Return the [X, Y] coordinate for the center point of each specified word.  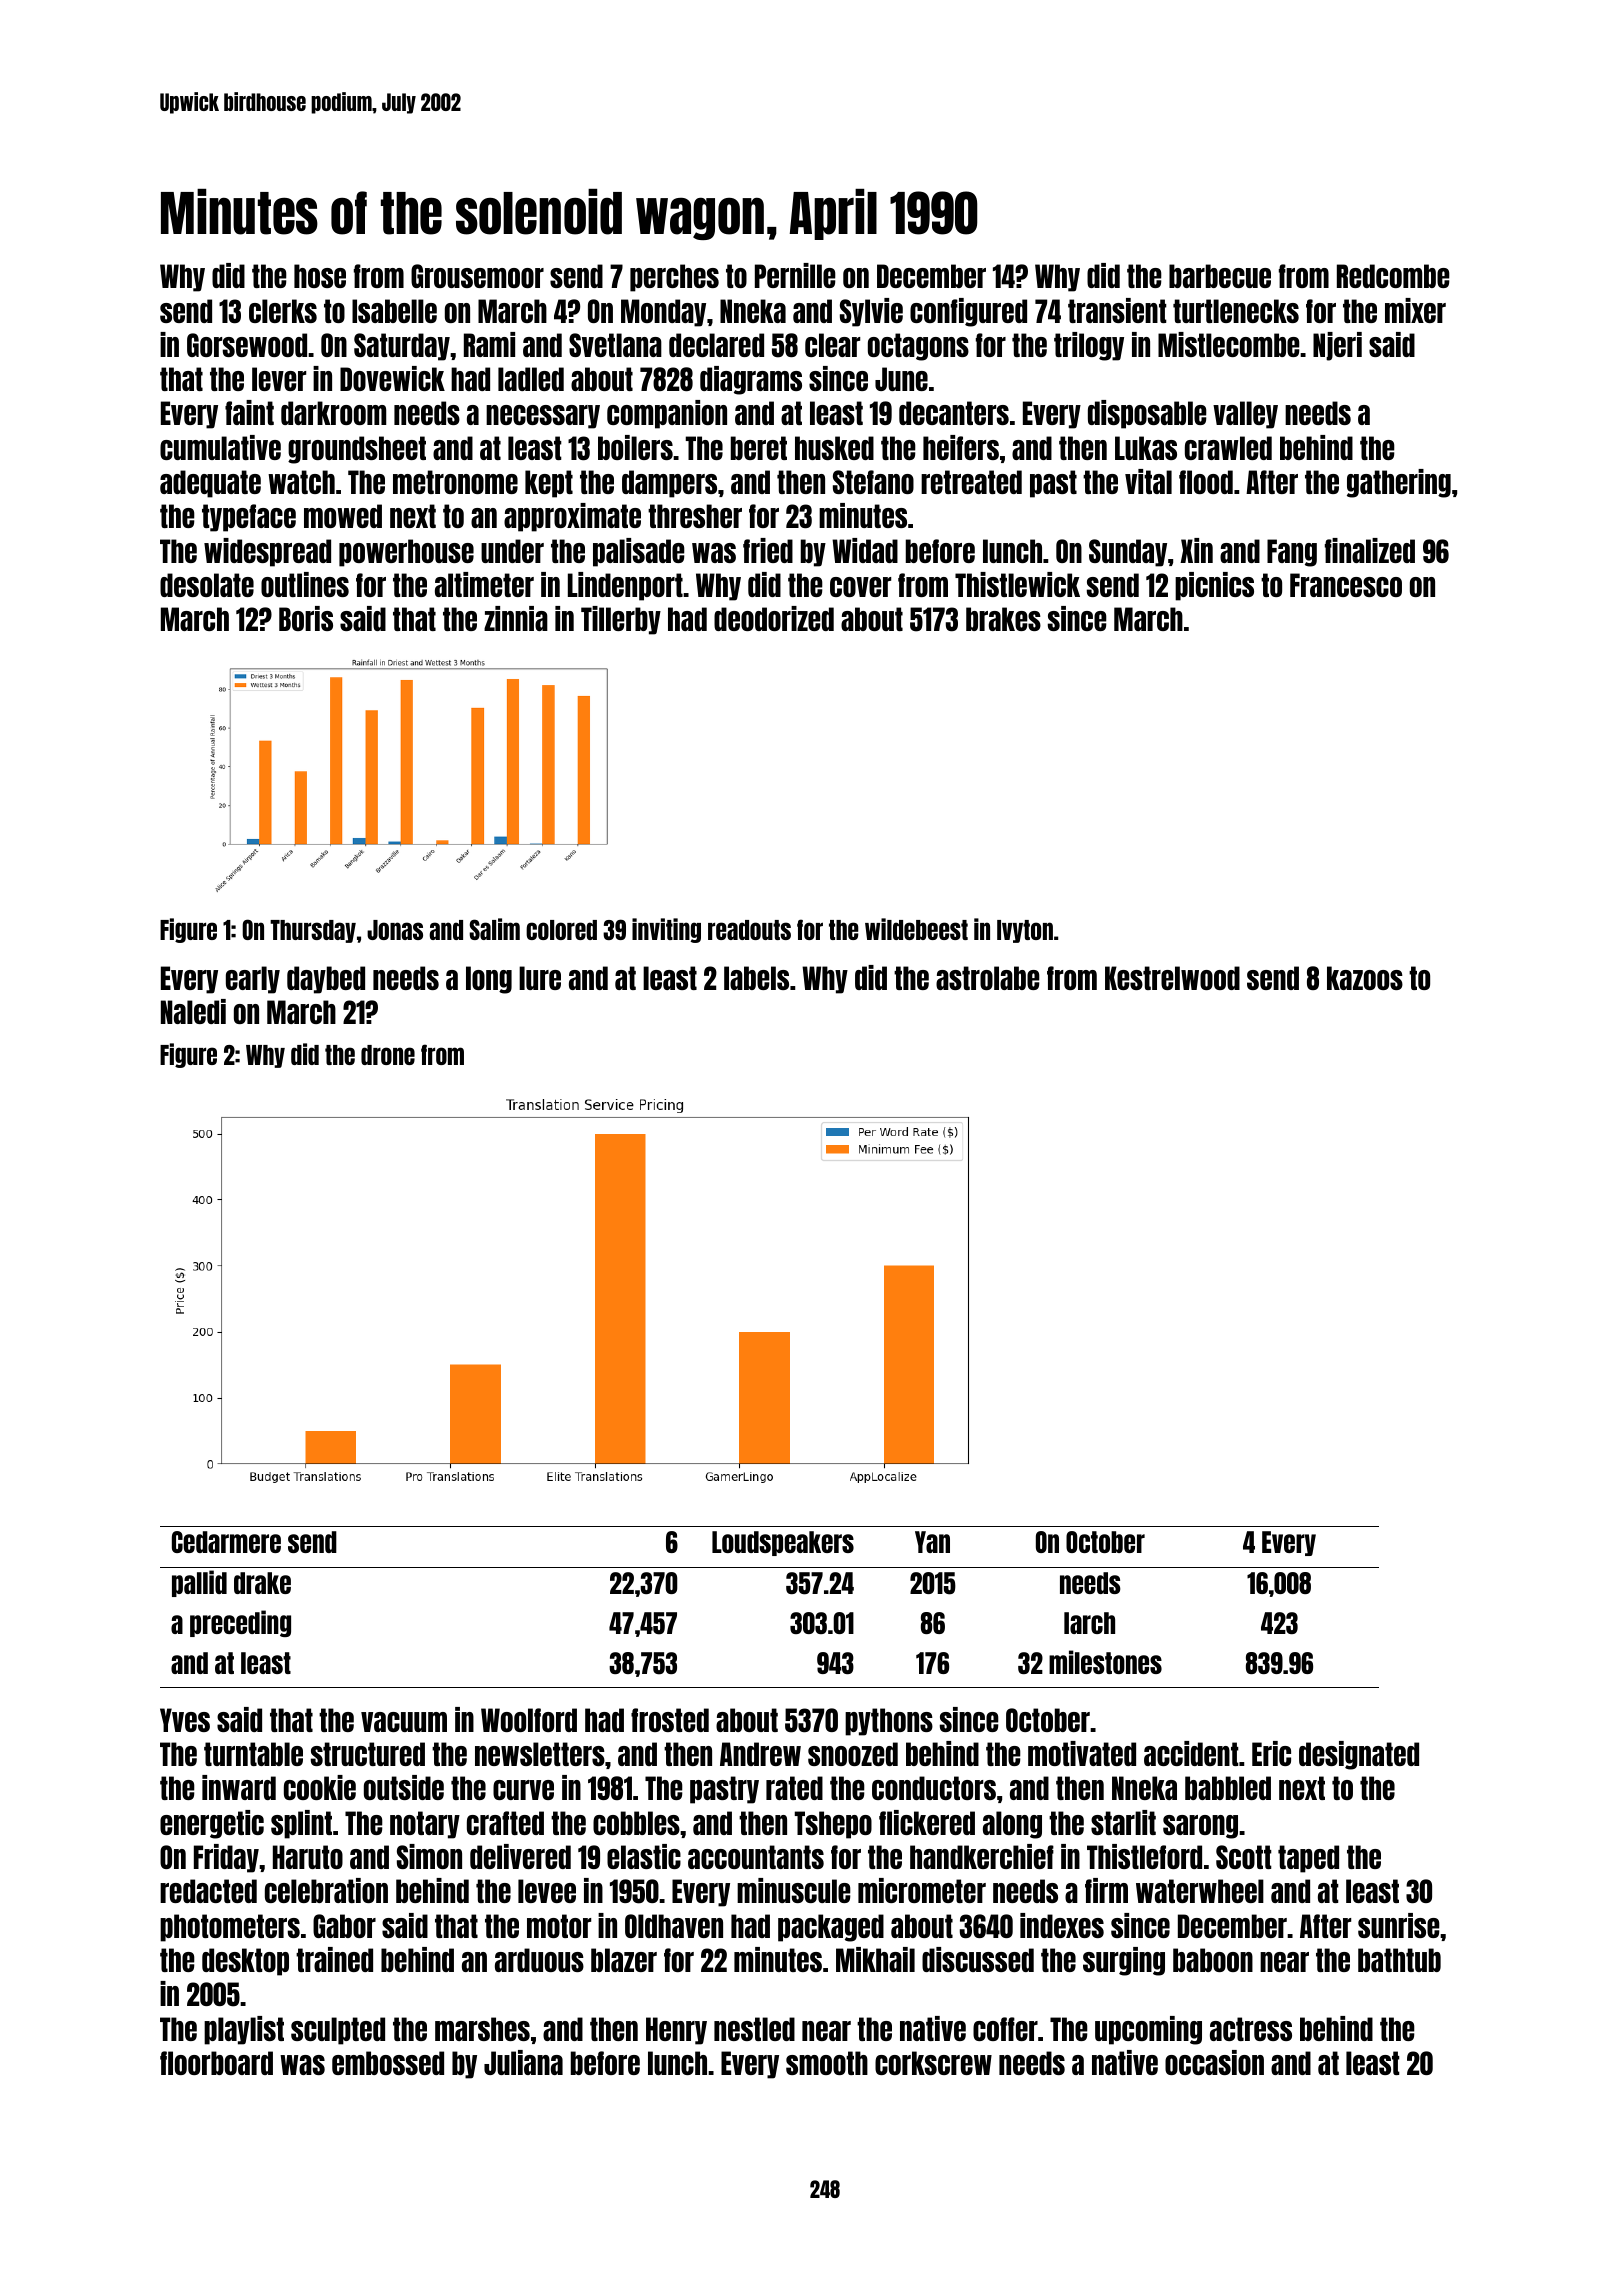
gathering [1399, 483]
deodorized [774, 618]
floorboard [216, 2063]
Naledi [193, 1011]
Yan [932, 1542]
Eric [1271, 1753]
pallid [199, 1583]
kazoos [1365, 978]
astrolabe [988, 978]
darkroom [333, 413]
